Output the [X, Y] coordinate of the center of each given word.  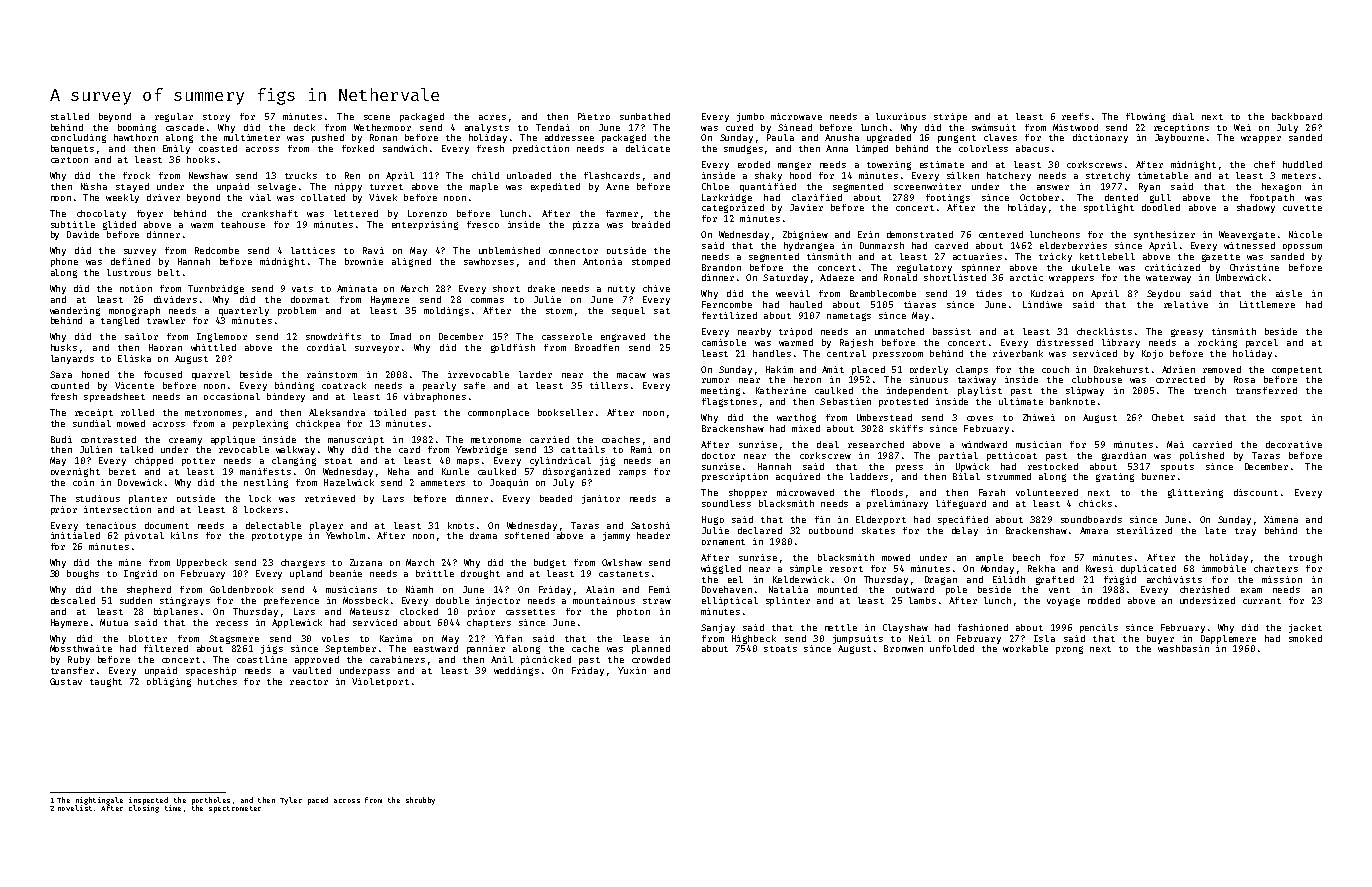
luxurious [901, 116]
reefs [1075, 116]
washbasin [1183, 648]
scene [377, 117]
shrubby [420, 801]
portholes [211, 801]
